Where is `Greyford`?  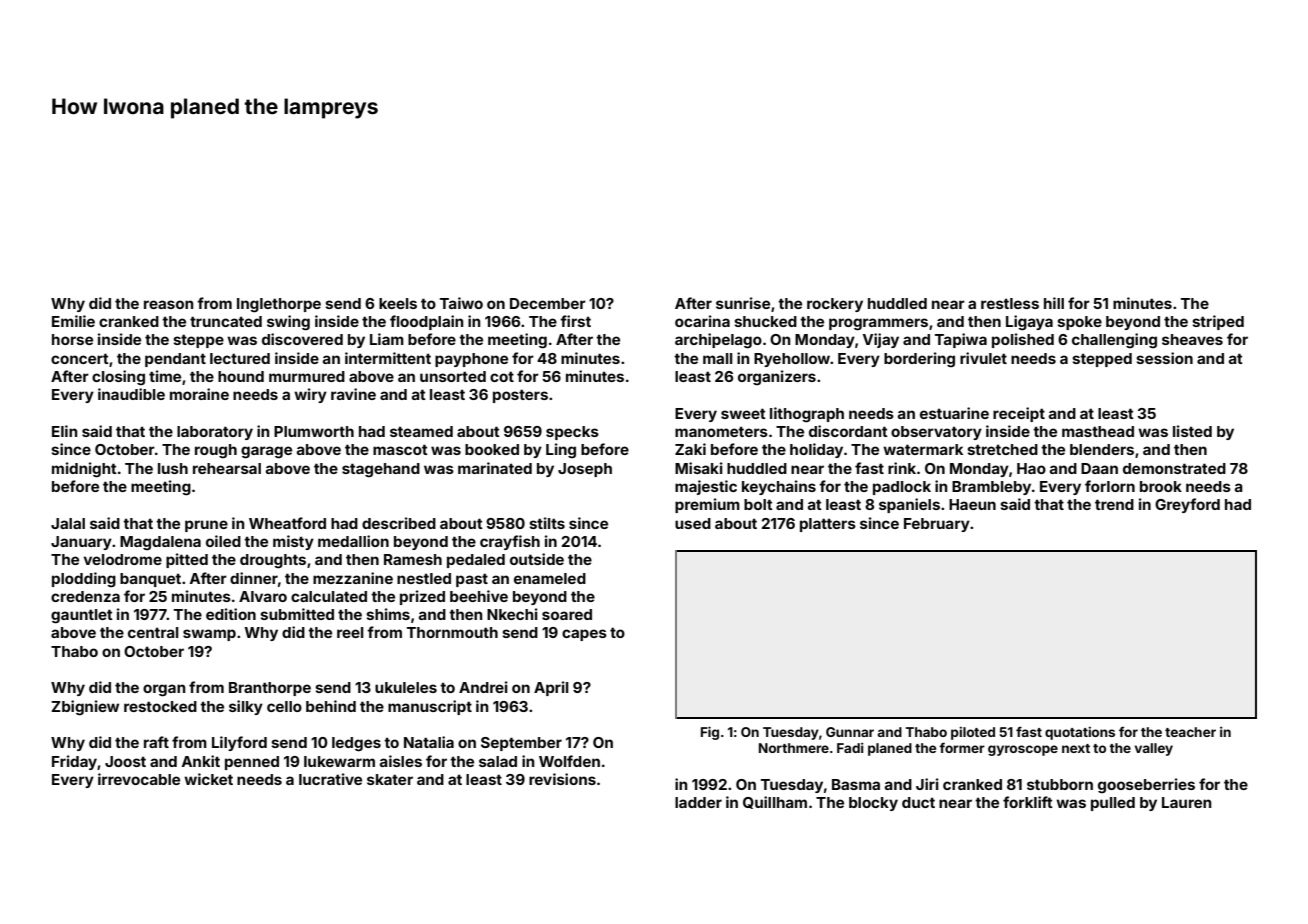 Greyford is located at coordinates (1187, 505).
